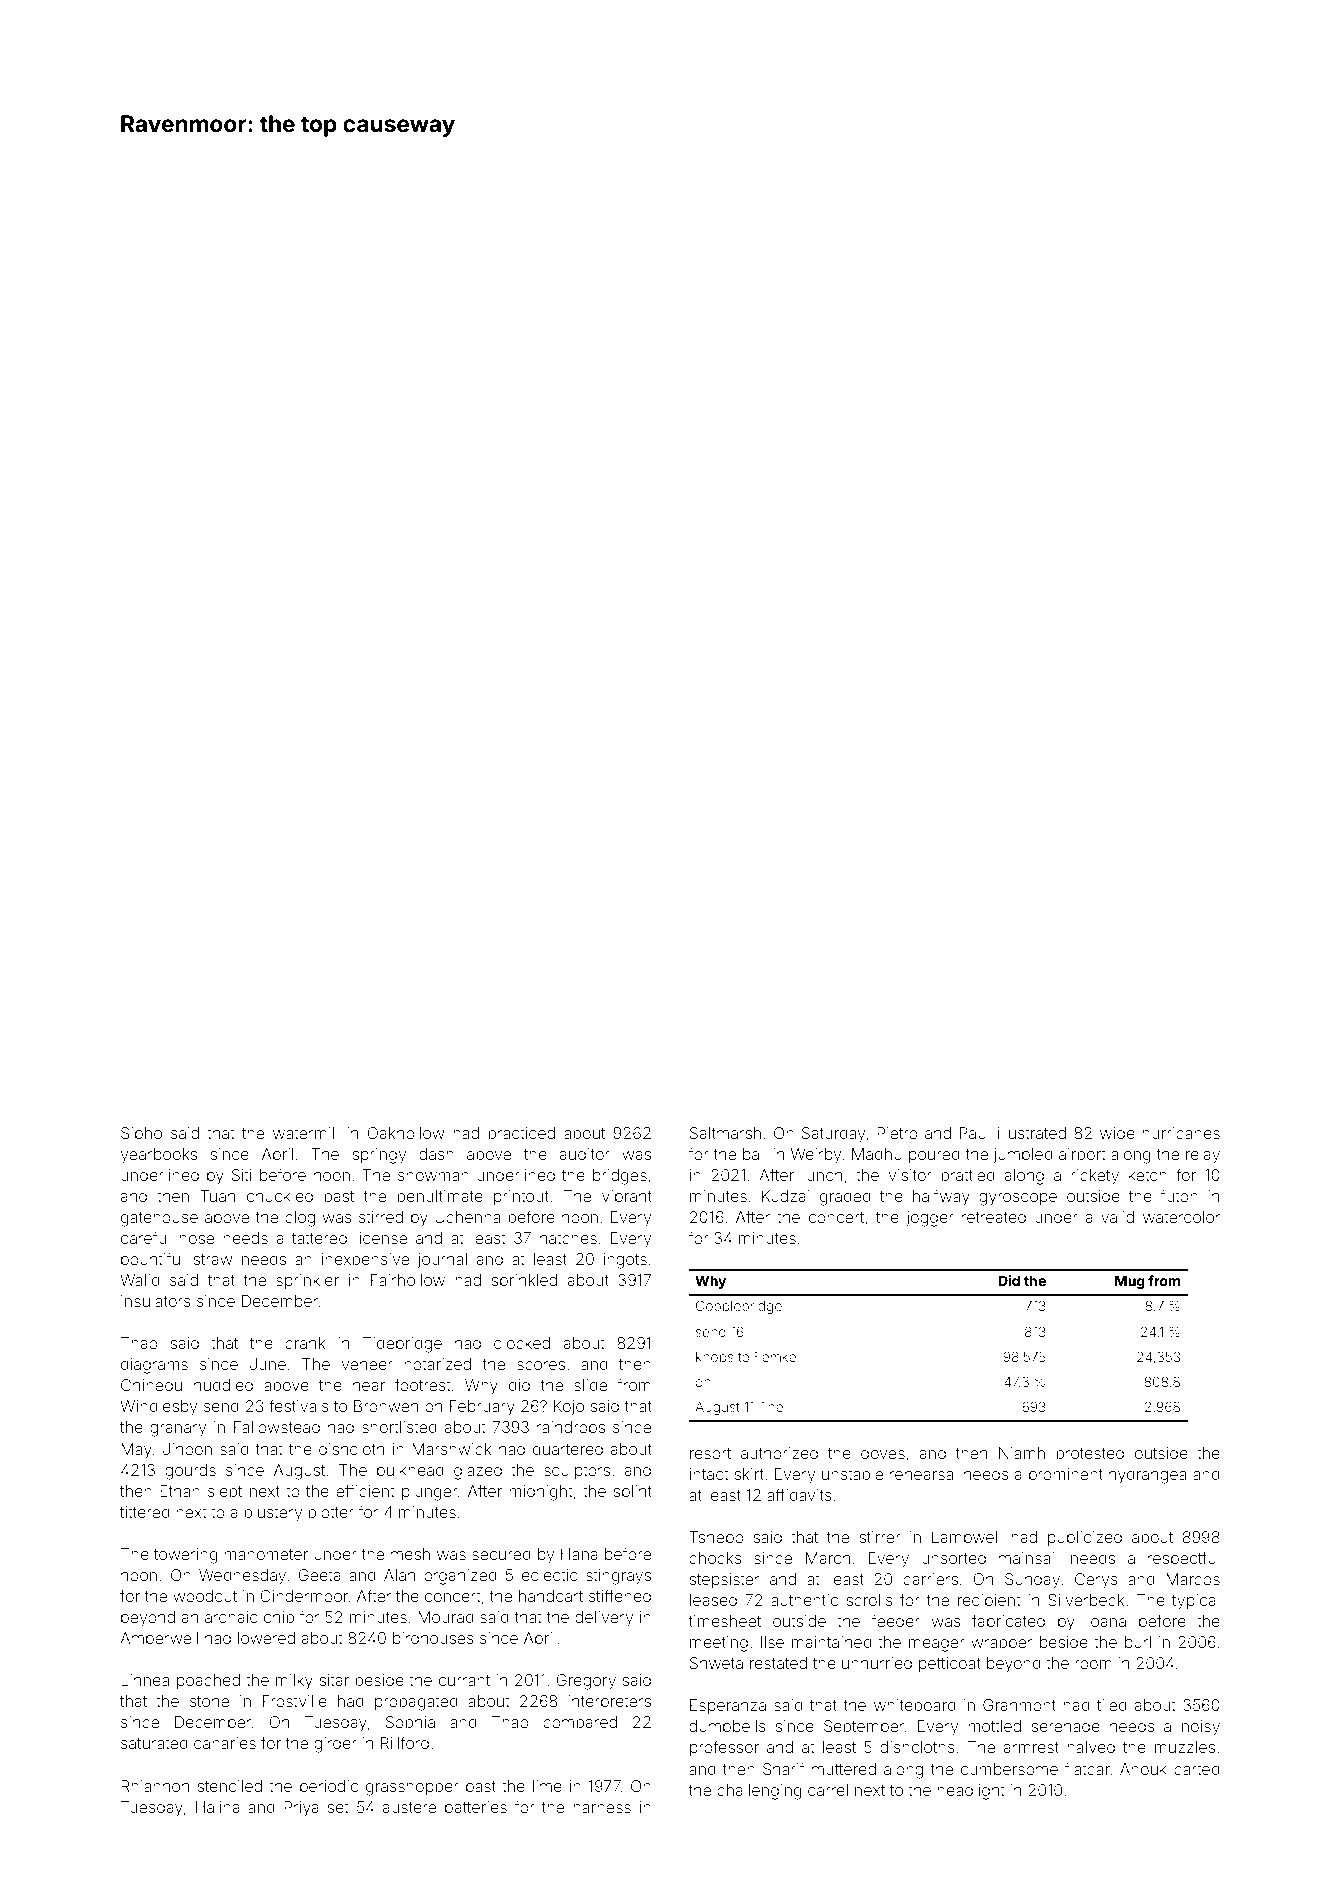 Image resolution: width=1341 pixels, height=1896 pixels. Describe the element at coordinates (1203, 1156) in the image. I see `relay` at that location.
